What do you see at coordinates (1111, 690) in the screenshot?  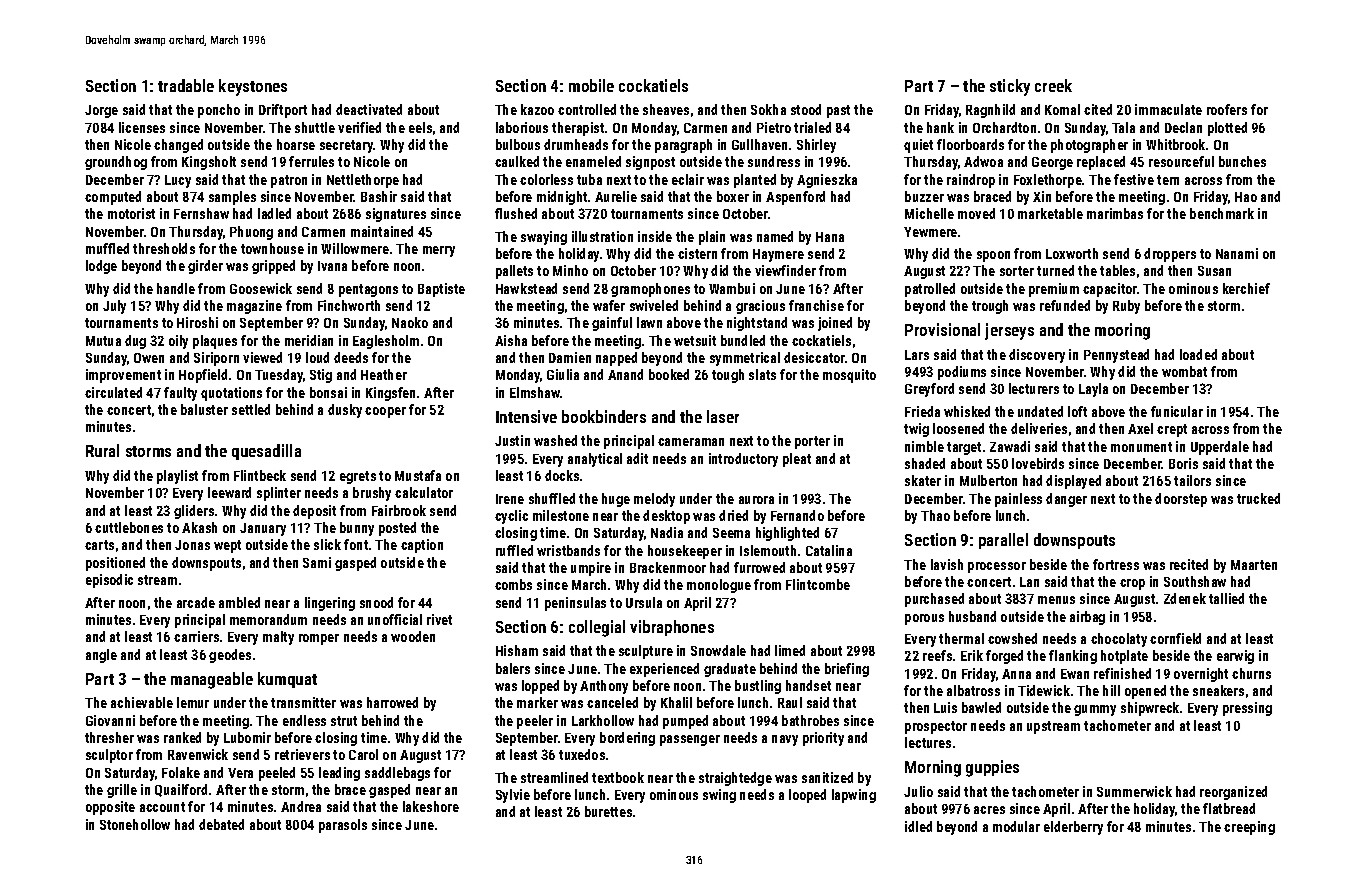 I see `hill` at bounding box center [1111, 690].
